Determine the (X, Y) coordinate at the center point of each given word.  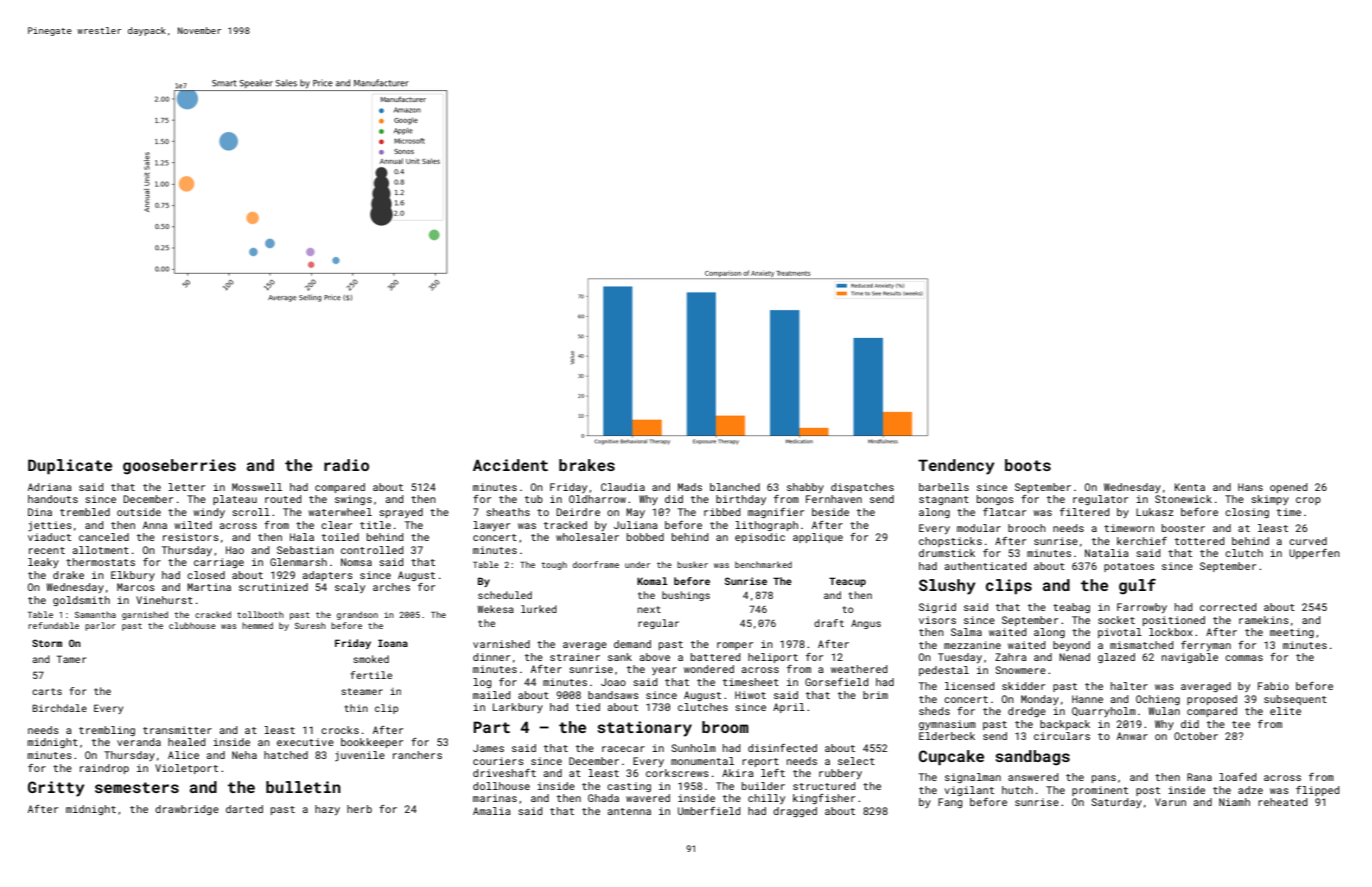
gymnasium (947, 725)
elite (1285, 711)
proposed (1212, 700)
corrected (1228, 607)
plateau (235, 500)
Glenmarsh (298, 562)
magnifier (776, 513)
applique (818, 538)
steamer (362, 691)
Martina (209, 587)
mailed (491, 695)
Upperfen (1314, 554)
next (649, 609)
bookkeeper (372, 743)
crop (1308, 501)
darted (244, 809)
